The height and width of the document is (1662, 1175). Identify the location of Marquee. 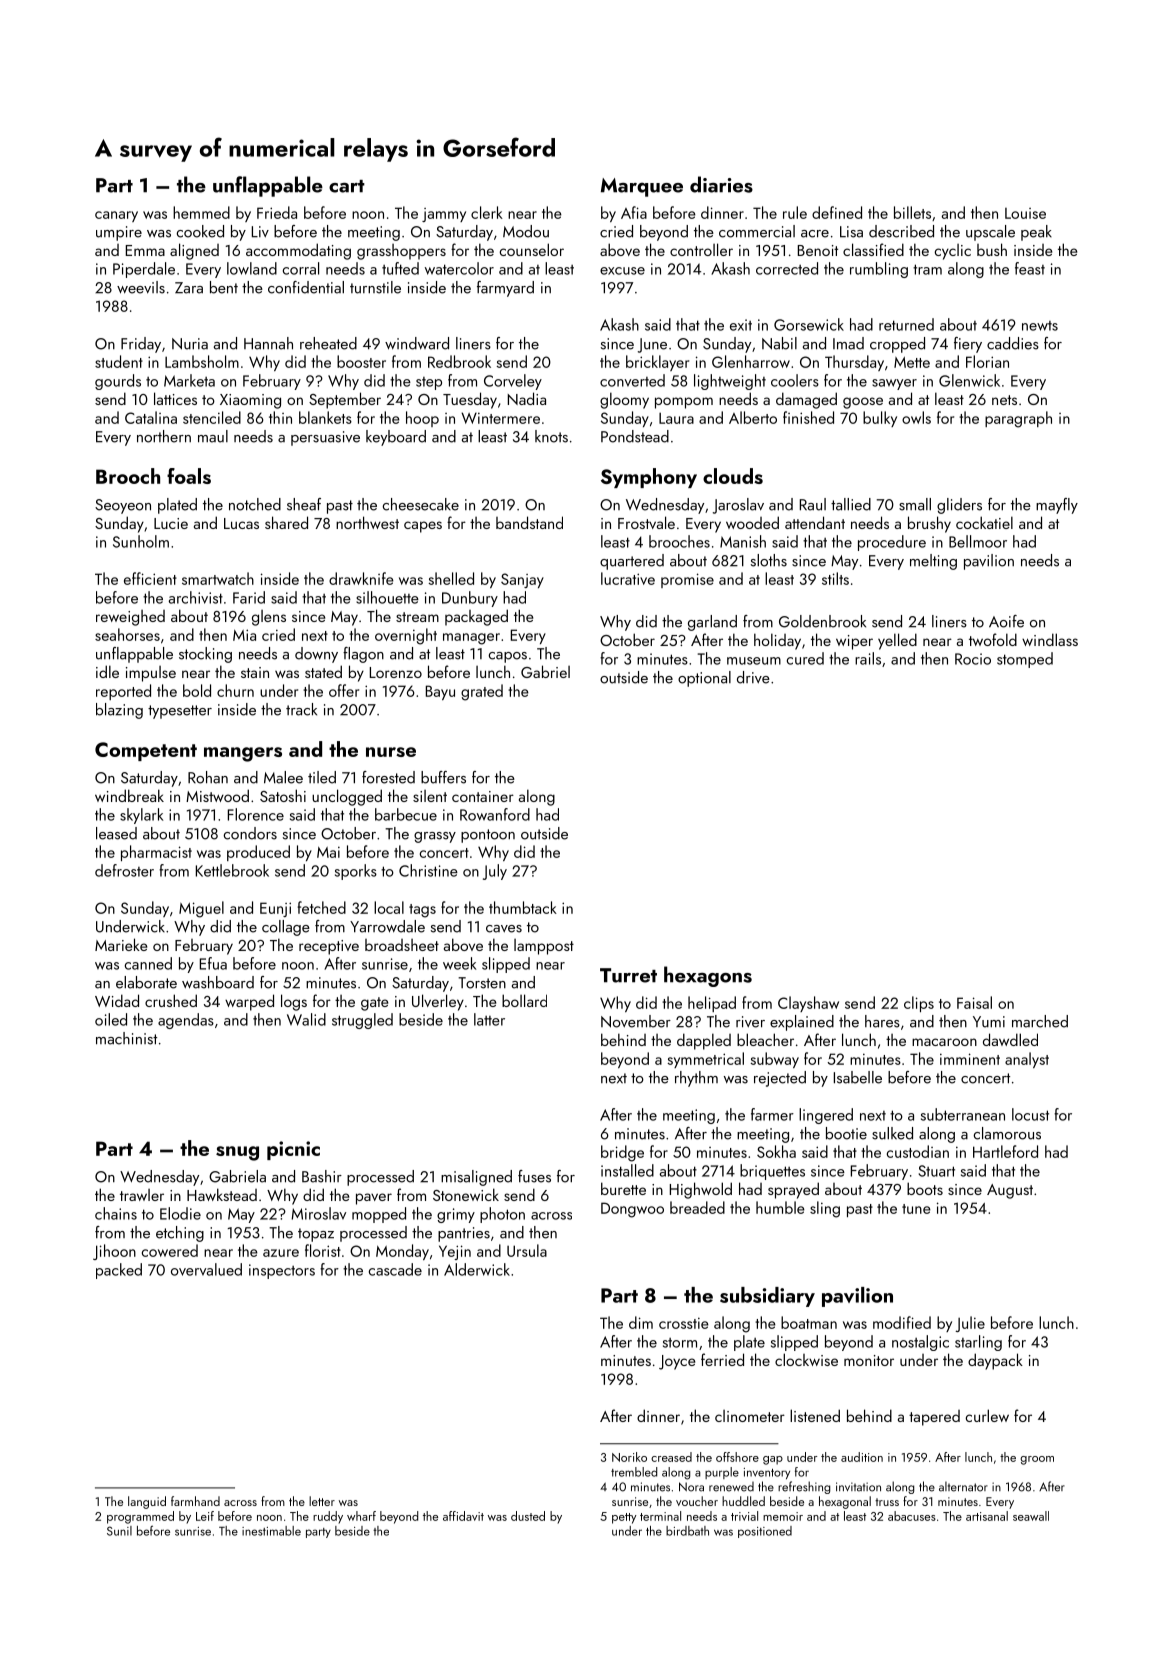
(642, 187).
